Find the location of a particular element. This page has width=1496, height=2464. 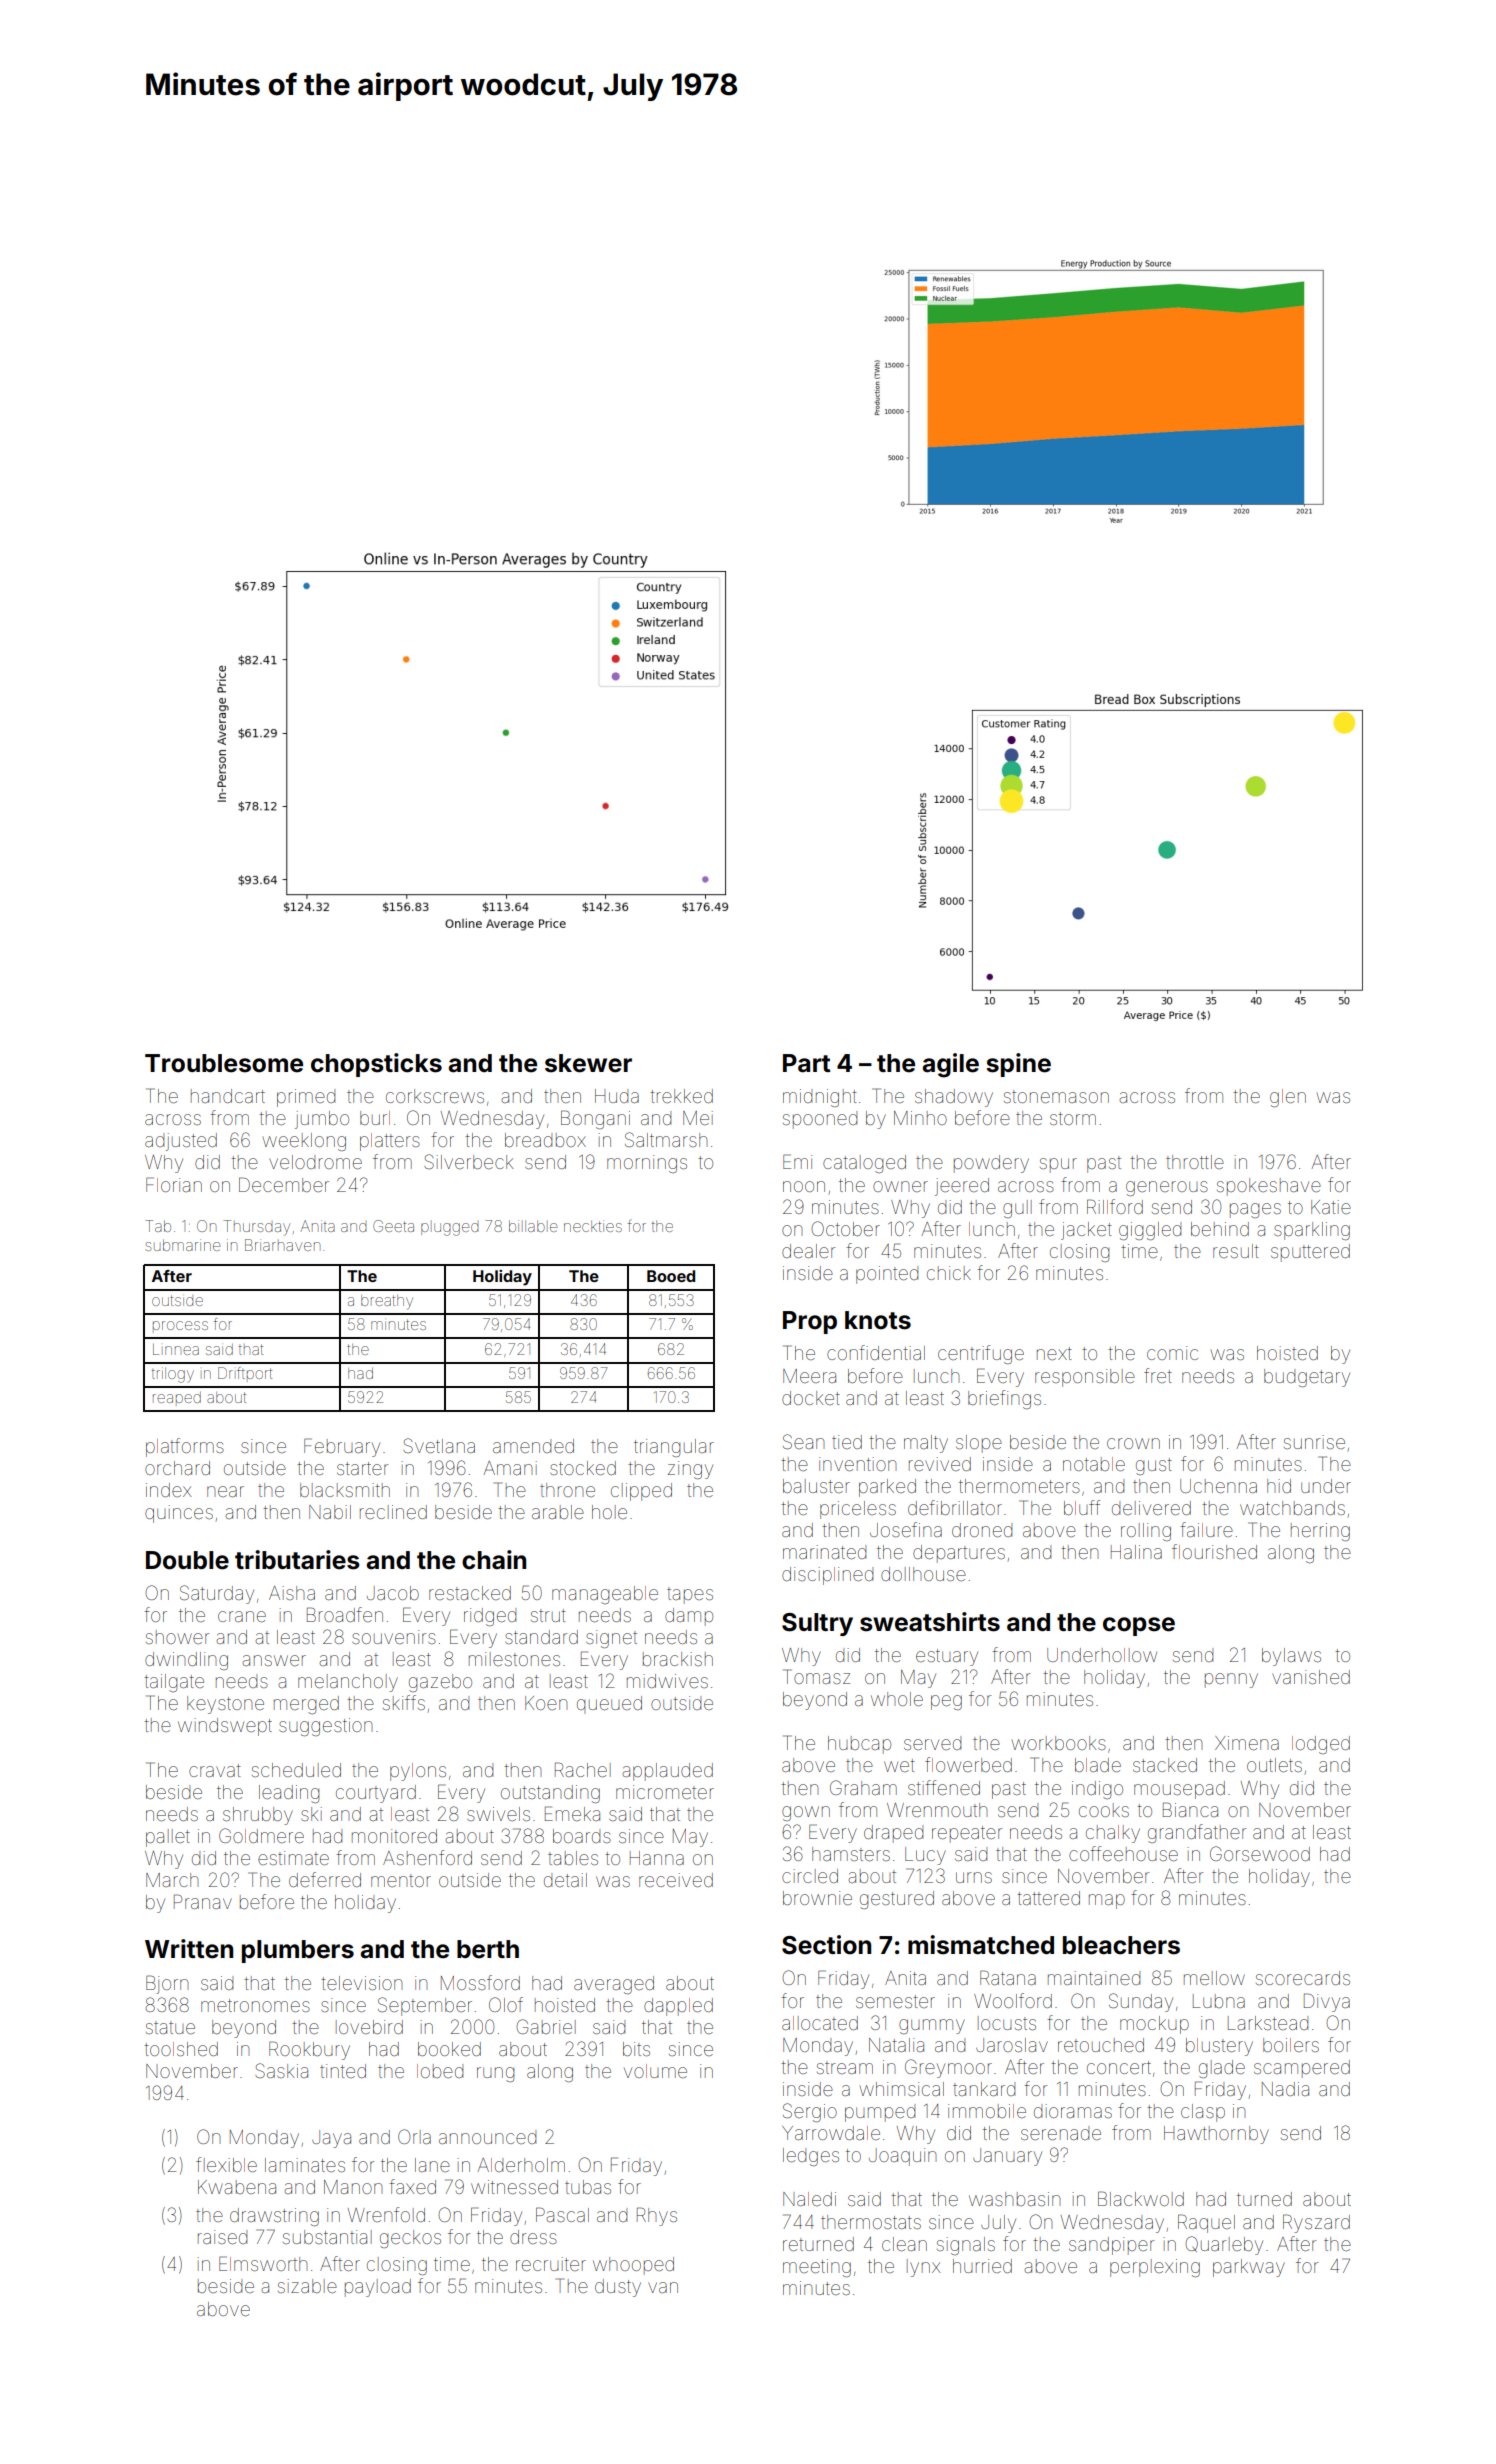

clipped is located at coordinates (641, 1492).
